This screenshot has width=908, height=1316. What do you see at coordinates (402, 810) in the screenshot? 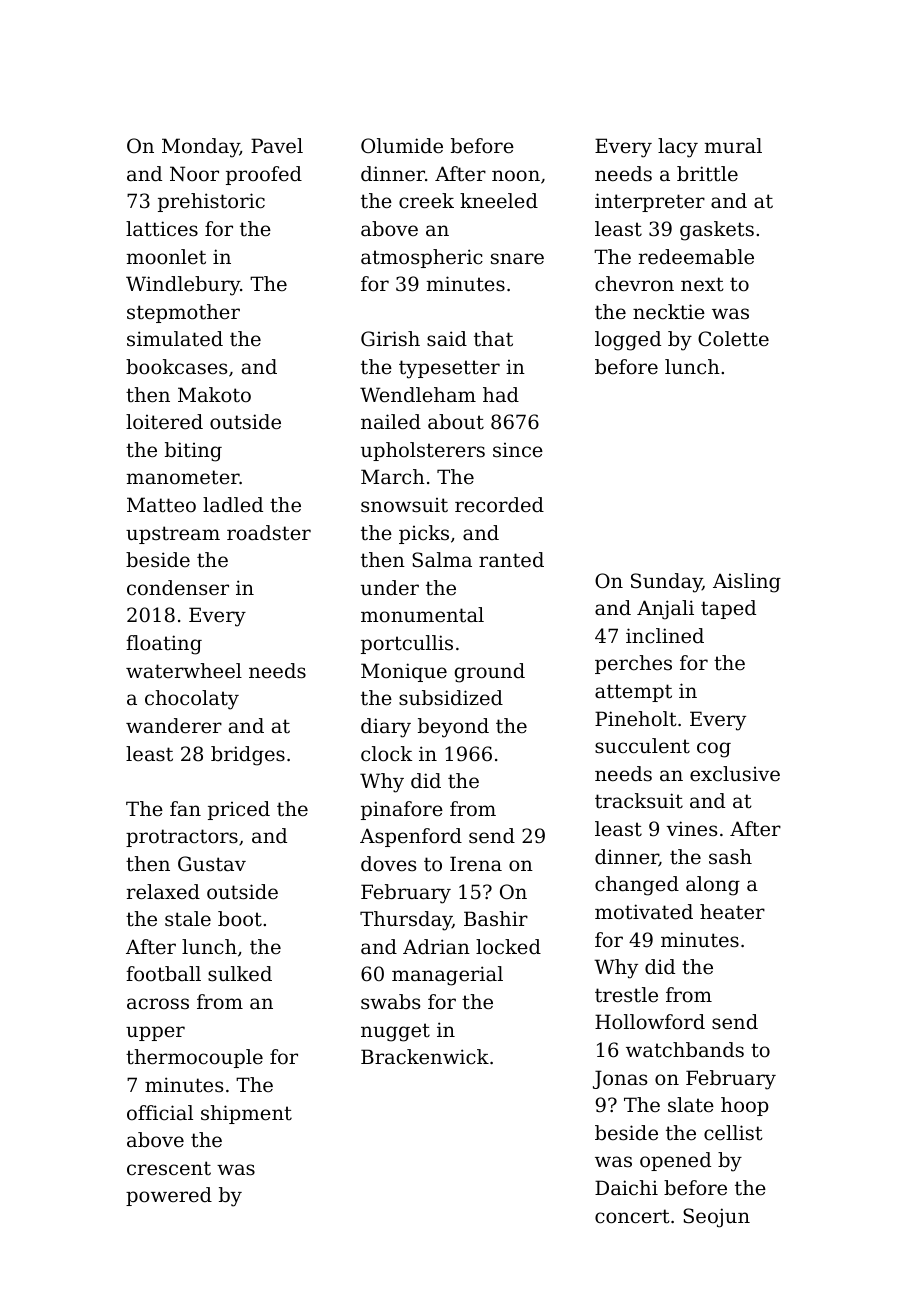
I see `pinafore` at bounding box center [402, 810].
